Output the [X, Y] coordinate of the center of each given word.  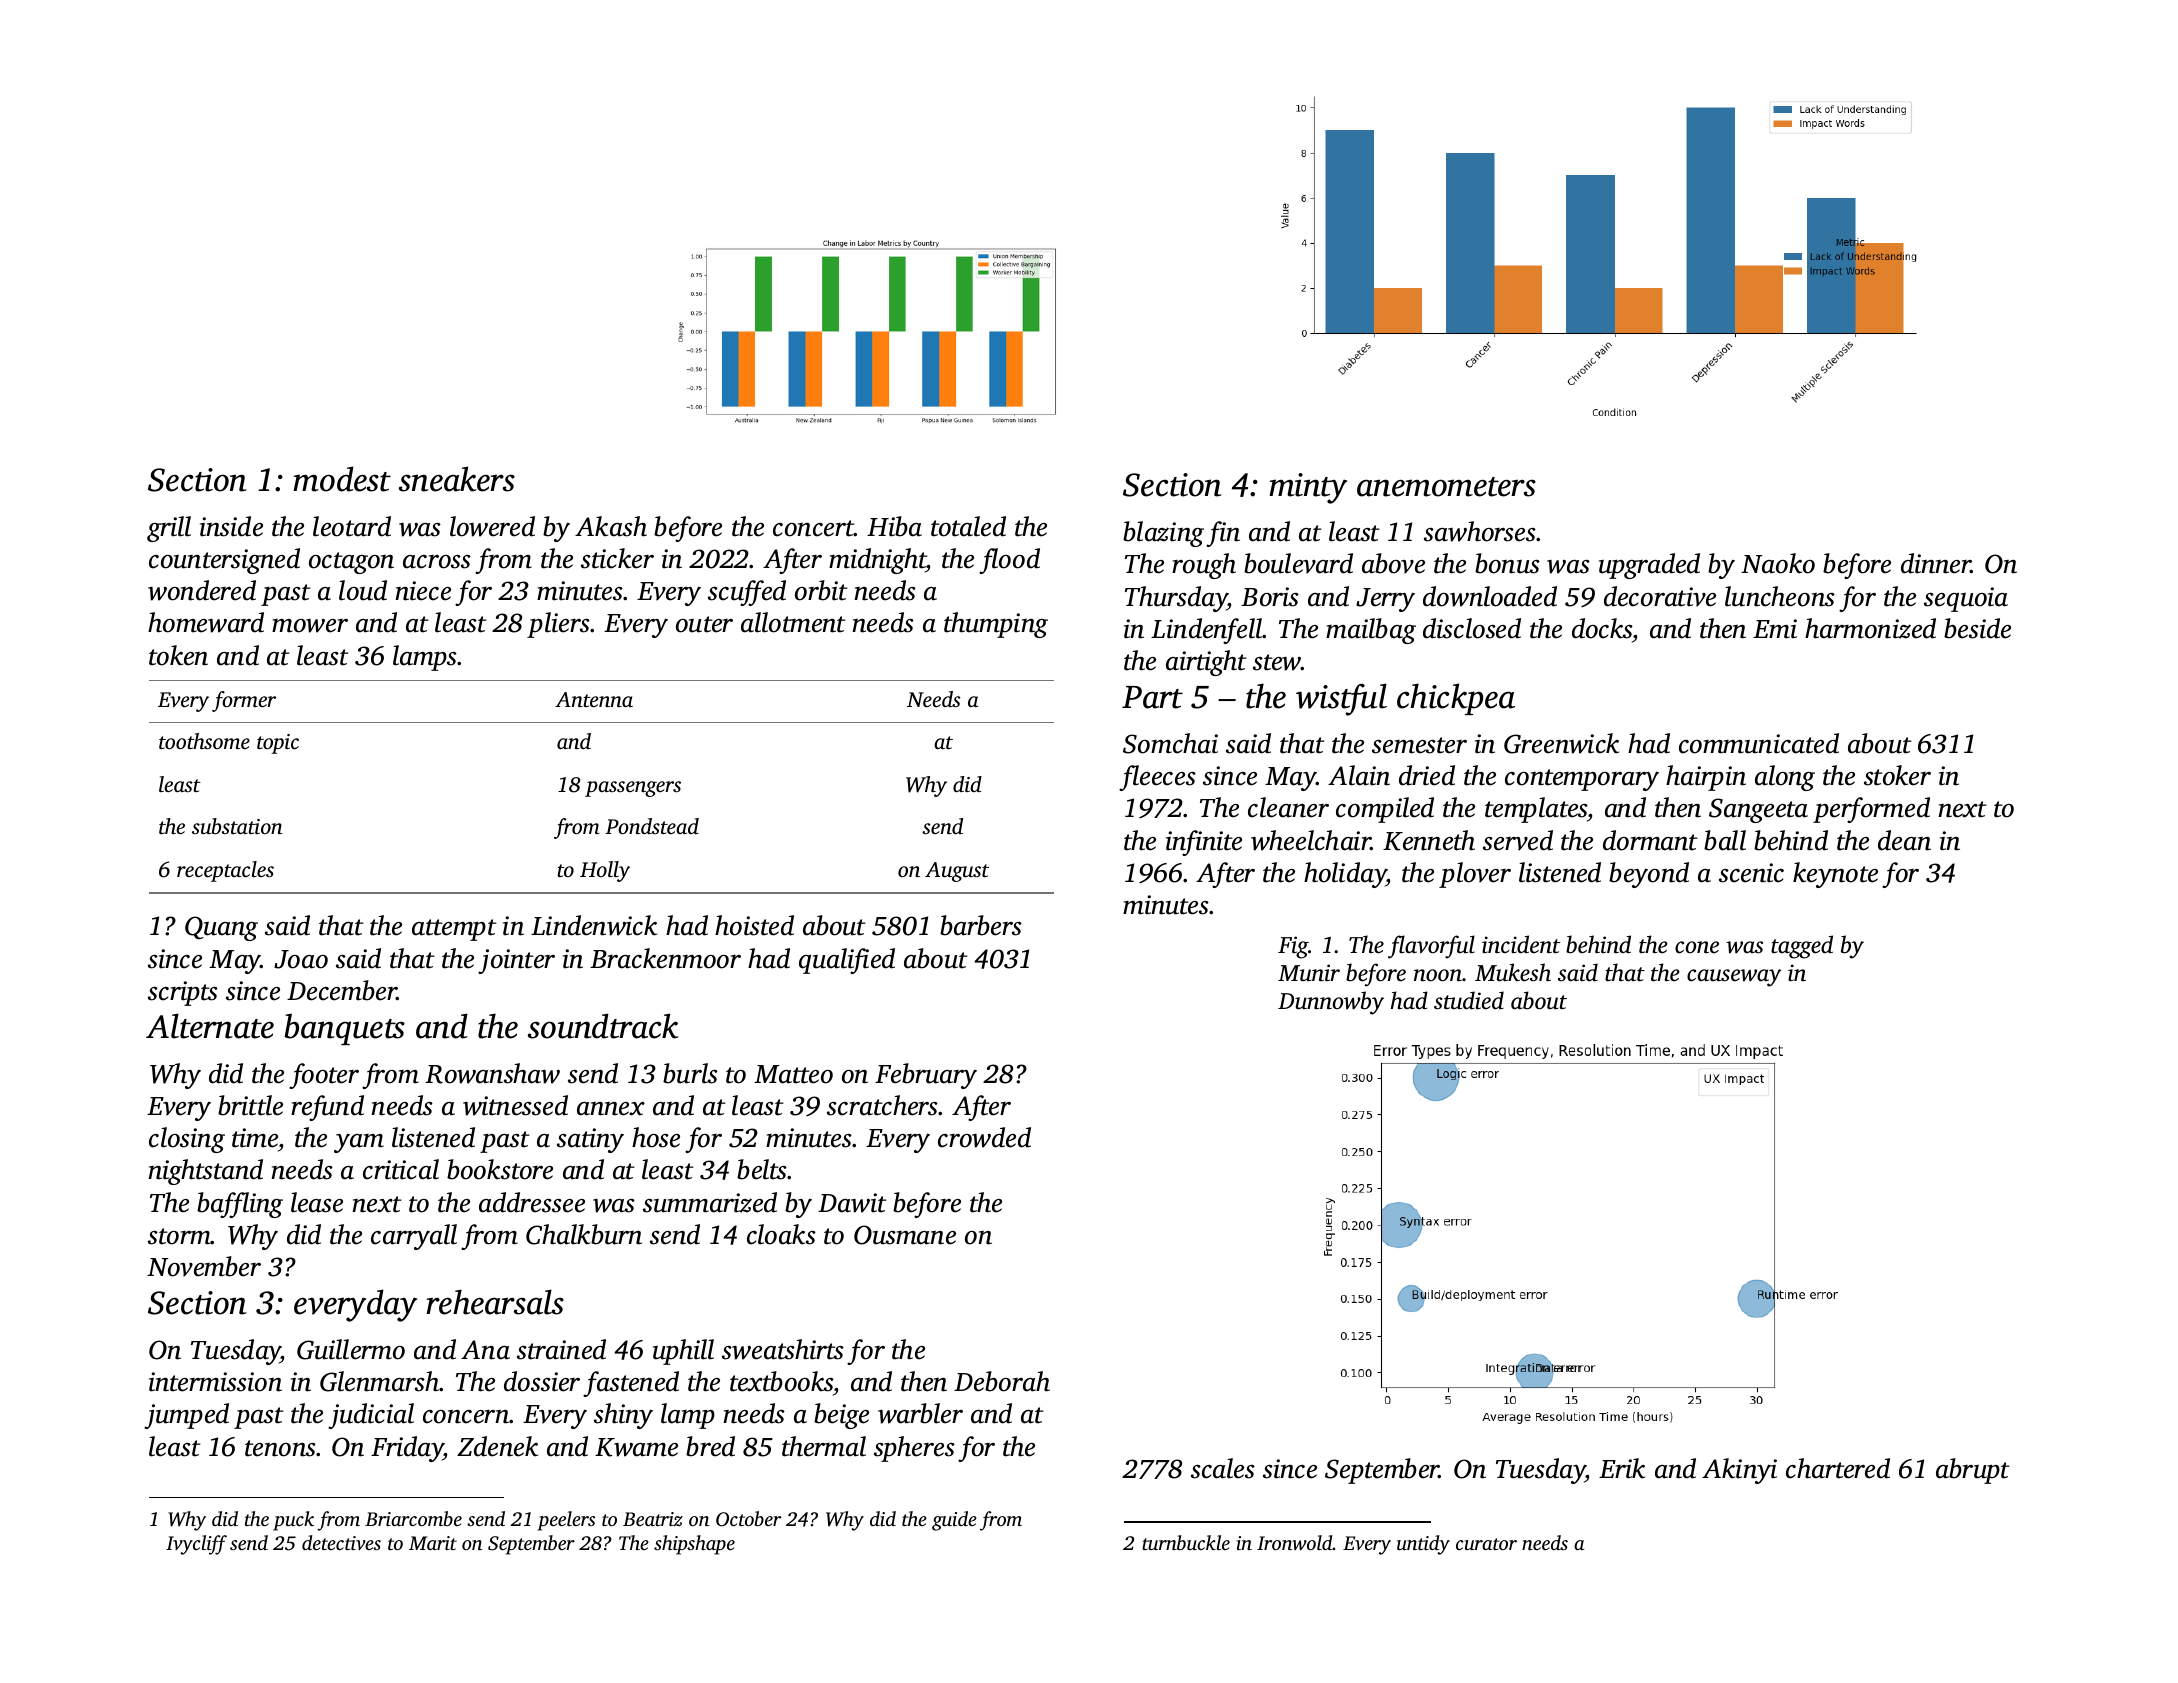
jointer [516, 961]
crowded [984, 1137]
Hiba [894, 526]
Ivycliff [196, 1545]
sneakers [457, 479]
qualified [847, 961]
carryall [414, 1237]
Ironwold [1295, 1543]
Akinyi [1739, 1471]
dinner [1936, 563]
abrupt [1973, 1471]
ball [1725, 840]
